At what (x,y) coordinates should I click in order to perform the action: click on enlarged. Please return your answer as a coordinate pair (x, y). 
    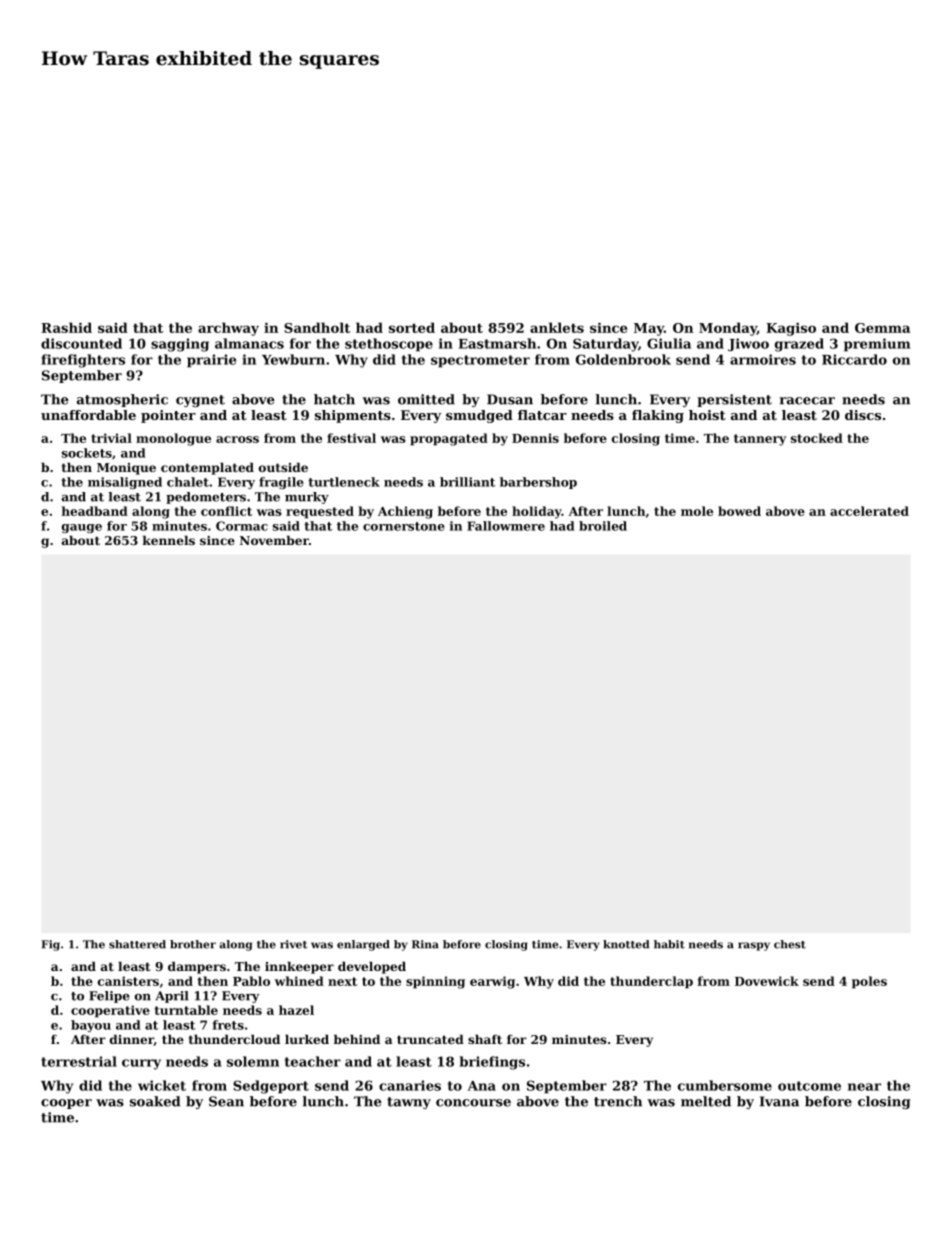
    Looking at the image, I should click on (363, 945).
